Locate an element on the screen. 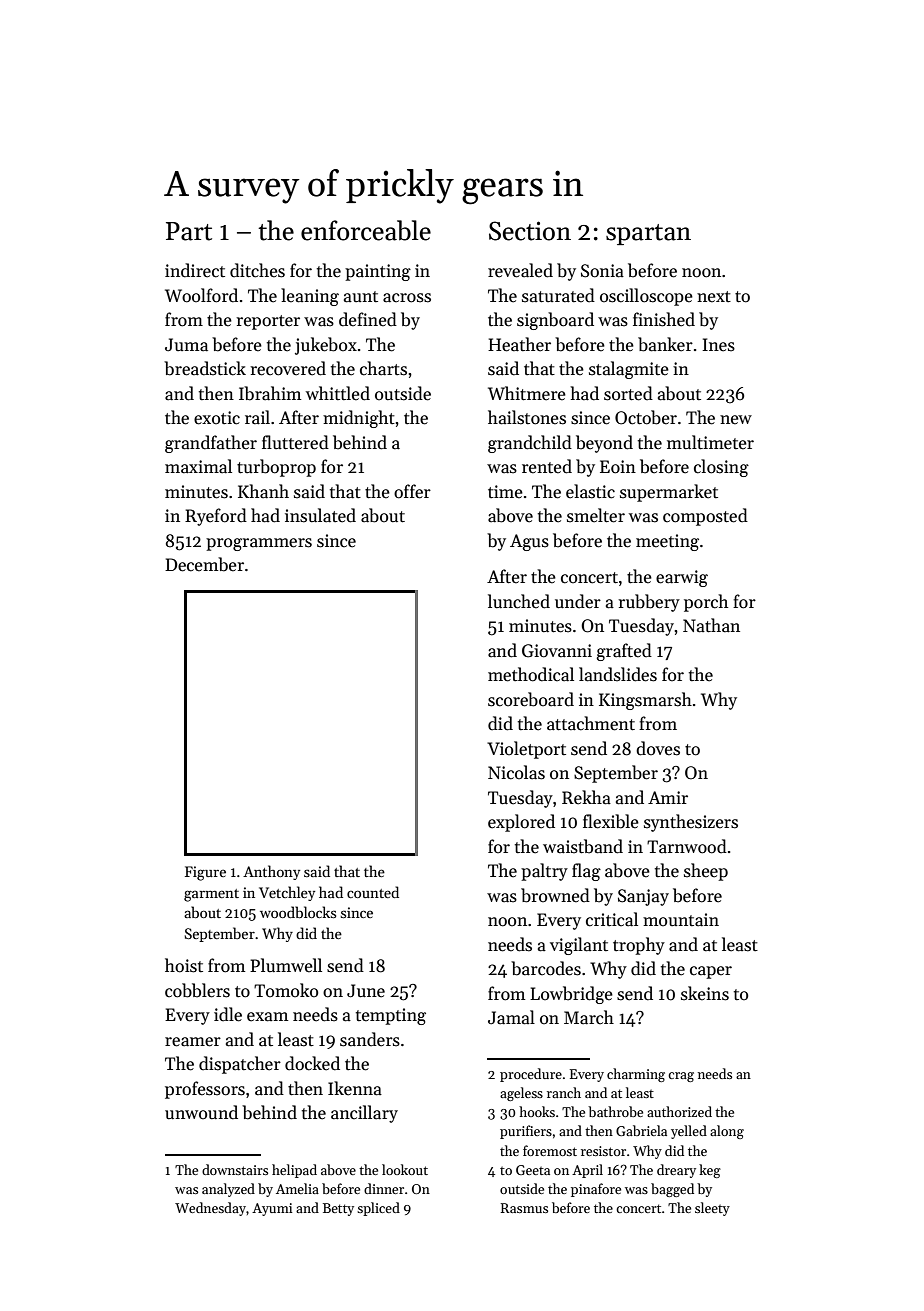 Image resolution: width=924 pixels, height=1311 pixels. enforceable is located at coordinates (366, 230).
